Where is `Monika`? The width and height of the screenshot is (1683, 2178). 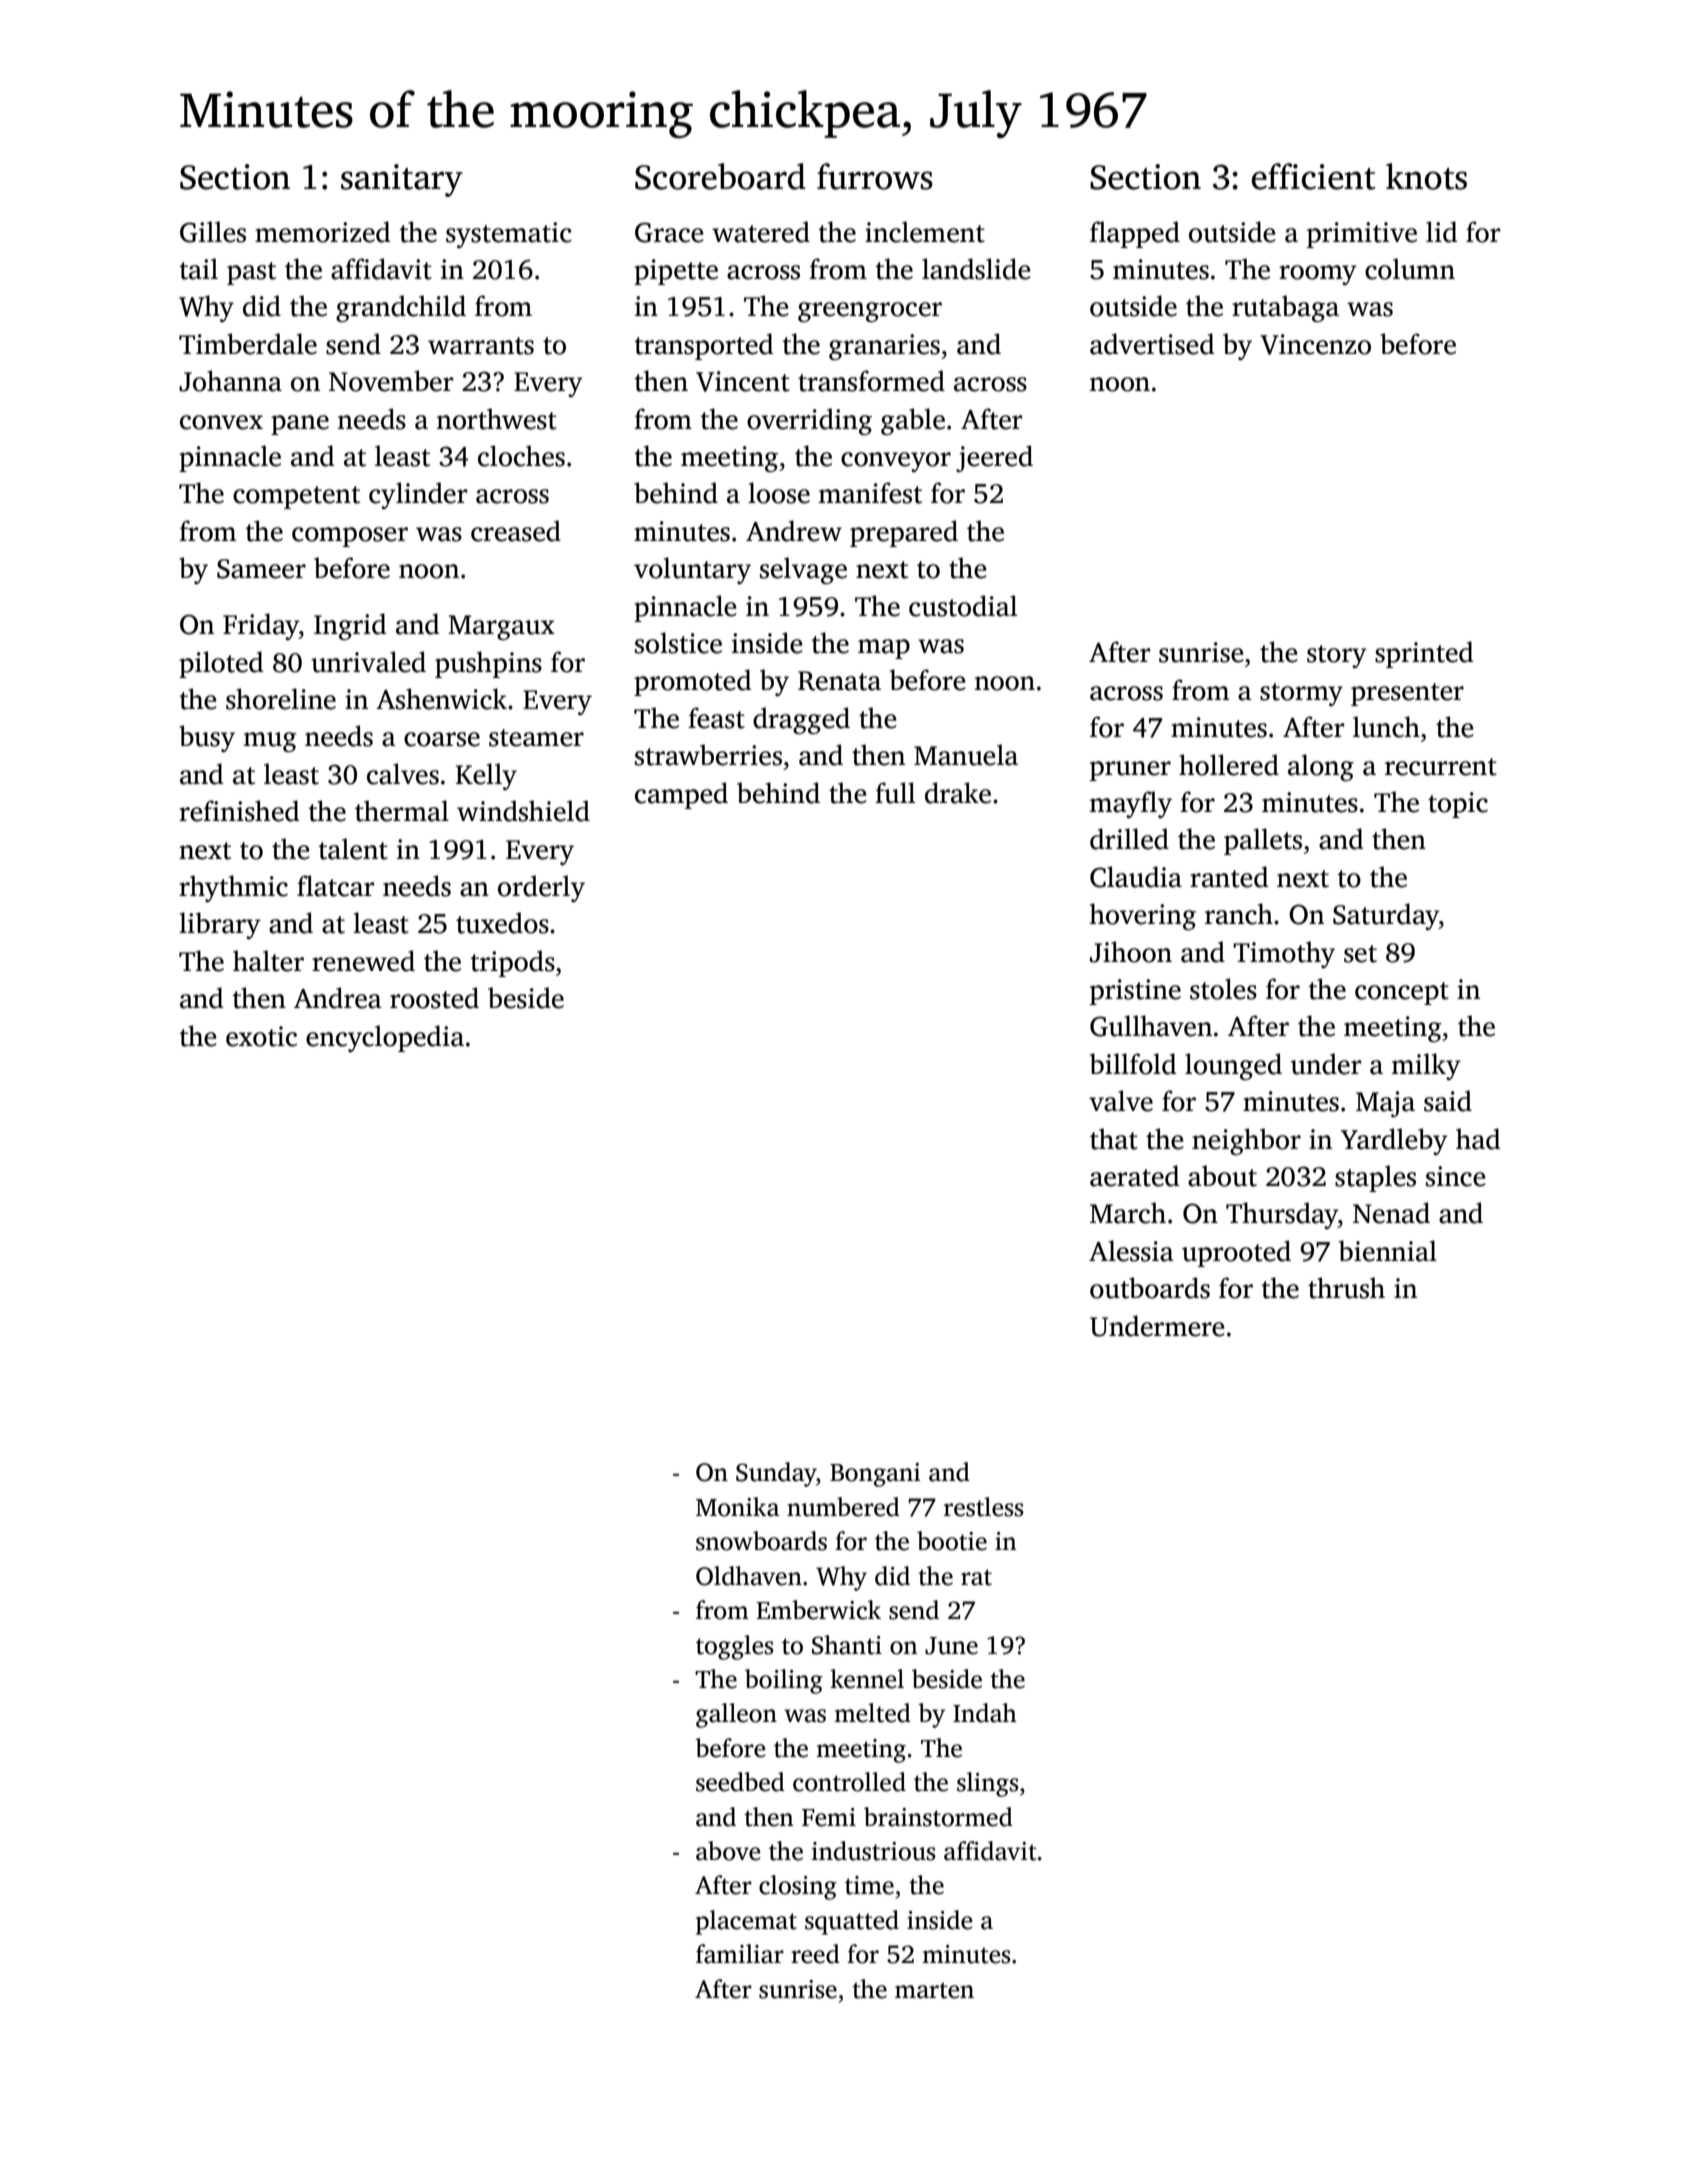
Monika is located at coordinates (737, 1507).
